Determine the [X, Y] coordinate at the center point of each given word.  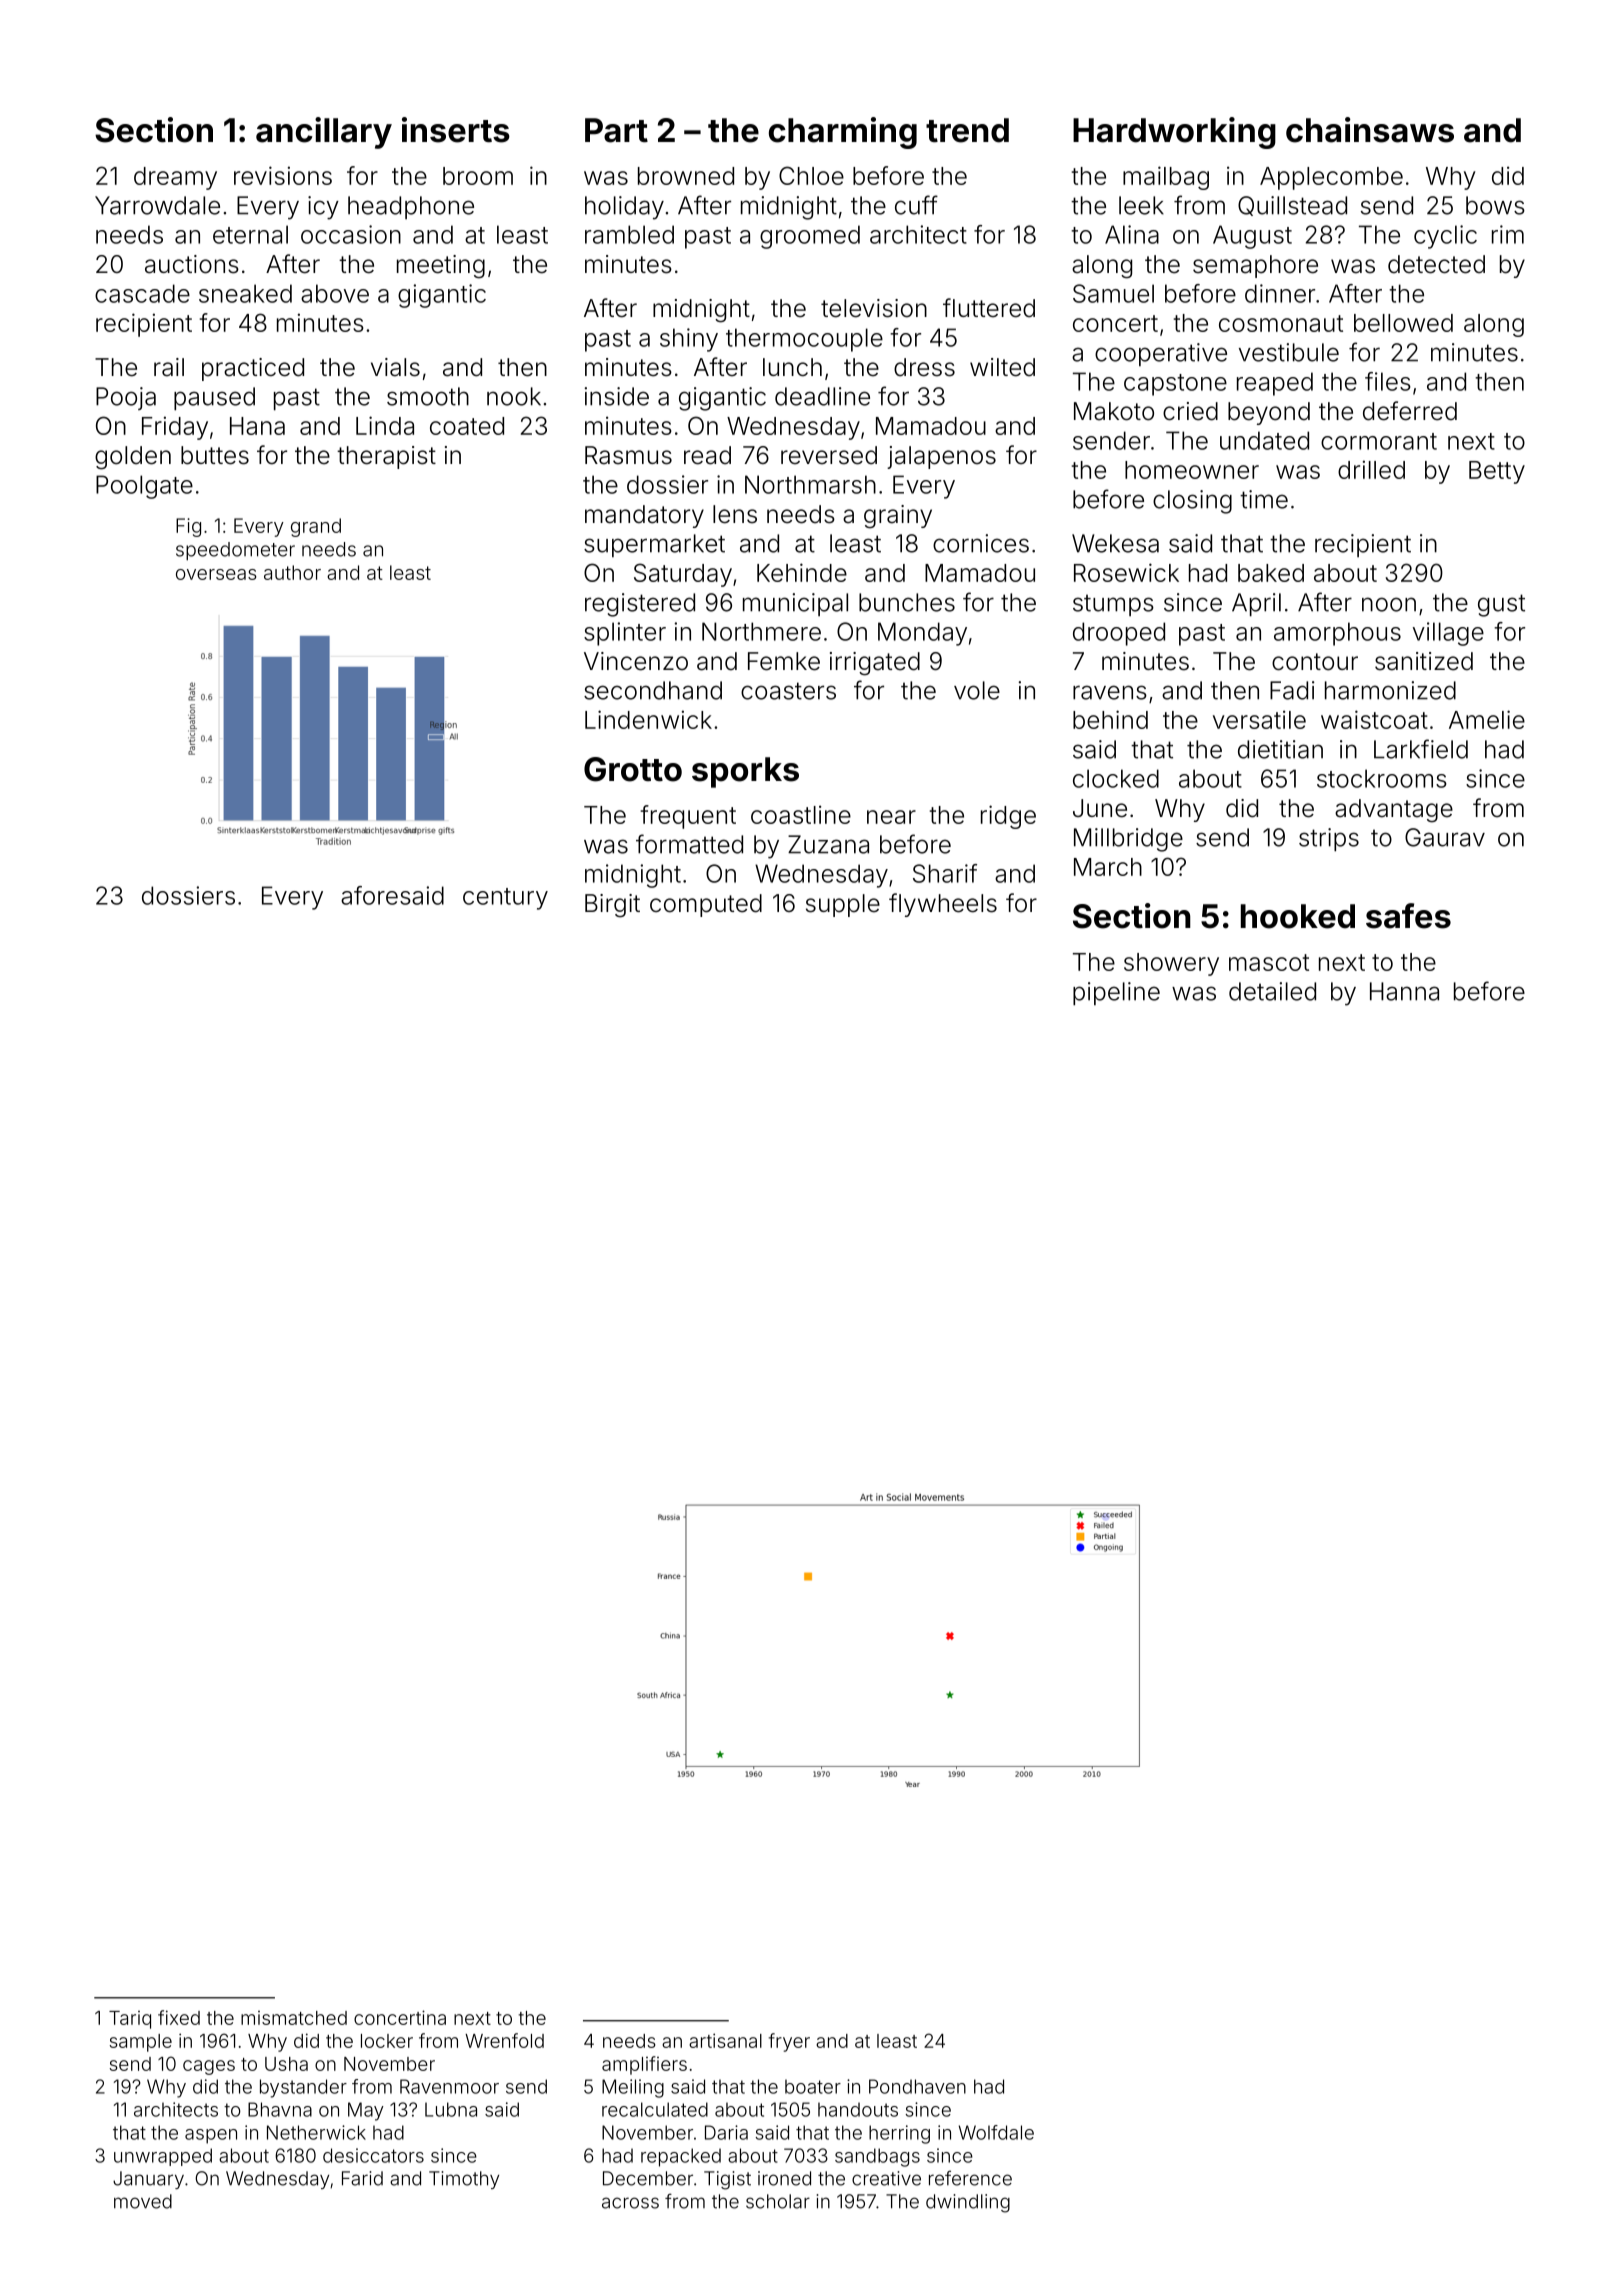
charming [843, 133]
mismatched [294, 2018]
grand [316, 527]
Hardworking [1174, 133]
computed [706, 905]
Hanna [1404, 991]
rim [1508, 234]
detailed [1272, 991]
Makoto [1114, 411]
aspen [211, 2136]
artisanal [725, 2040]
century [505, 899]
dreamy [175, 178]
